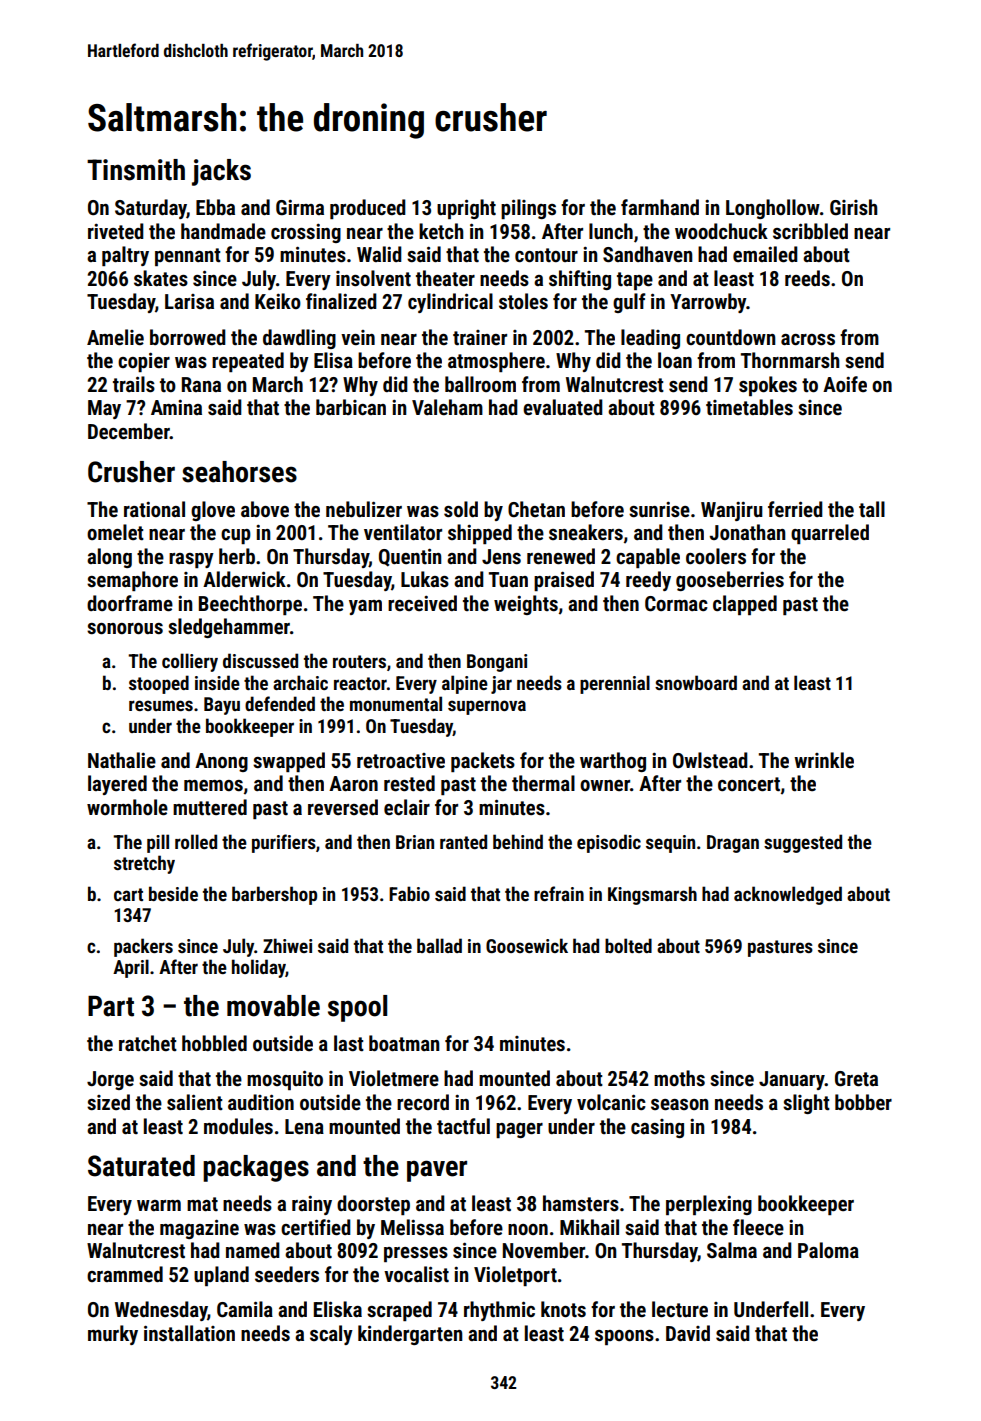  What do you see at coordinates (213, 786) in the screenshot?
I see `memos` at bounding box center [213, 786].
